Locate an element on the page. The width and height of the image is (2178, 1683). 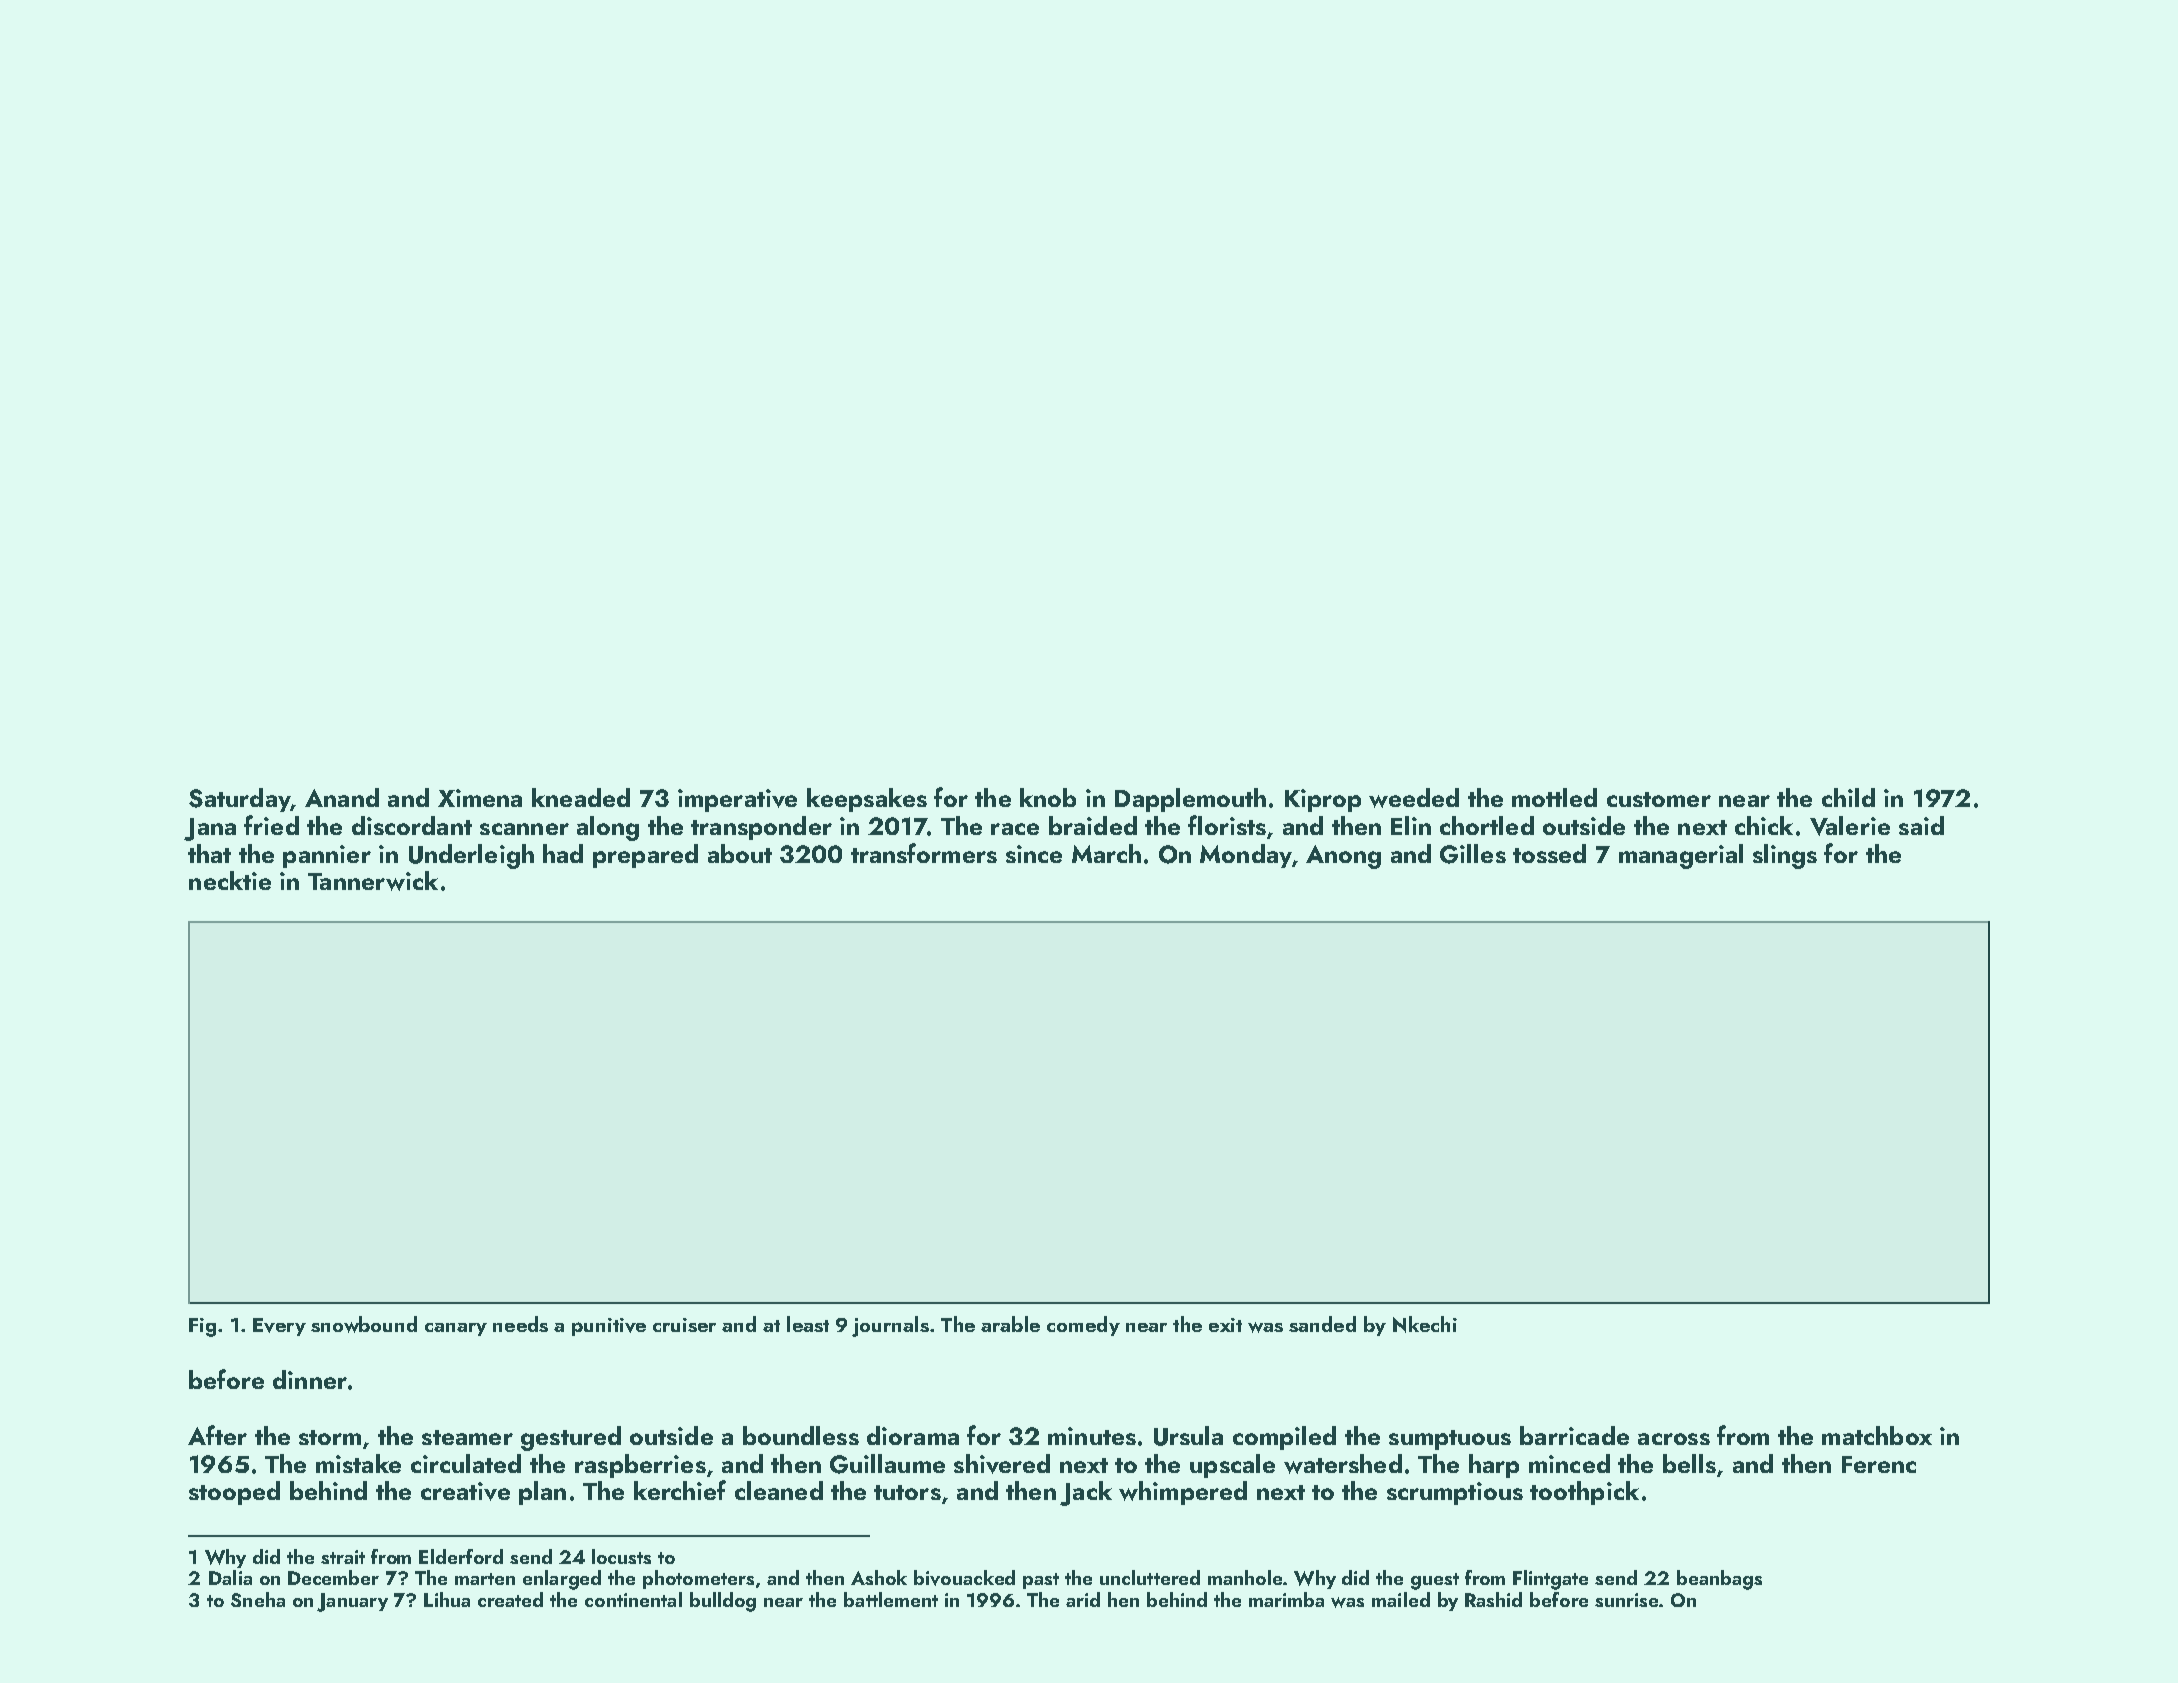
Dapplemouth is located at coordinates (1190, 800).
